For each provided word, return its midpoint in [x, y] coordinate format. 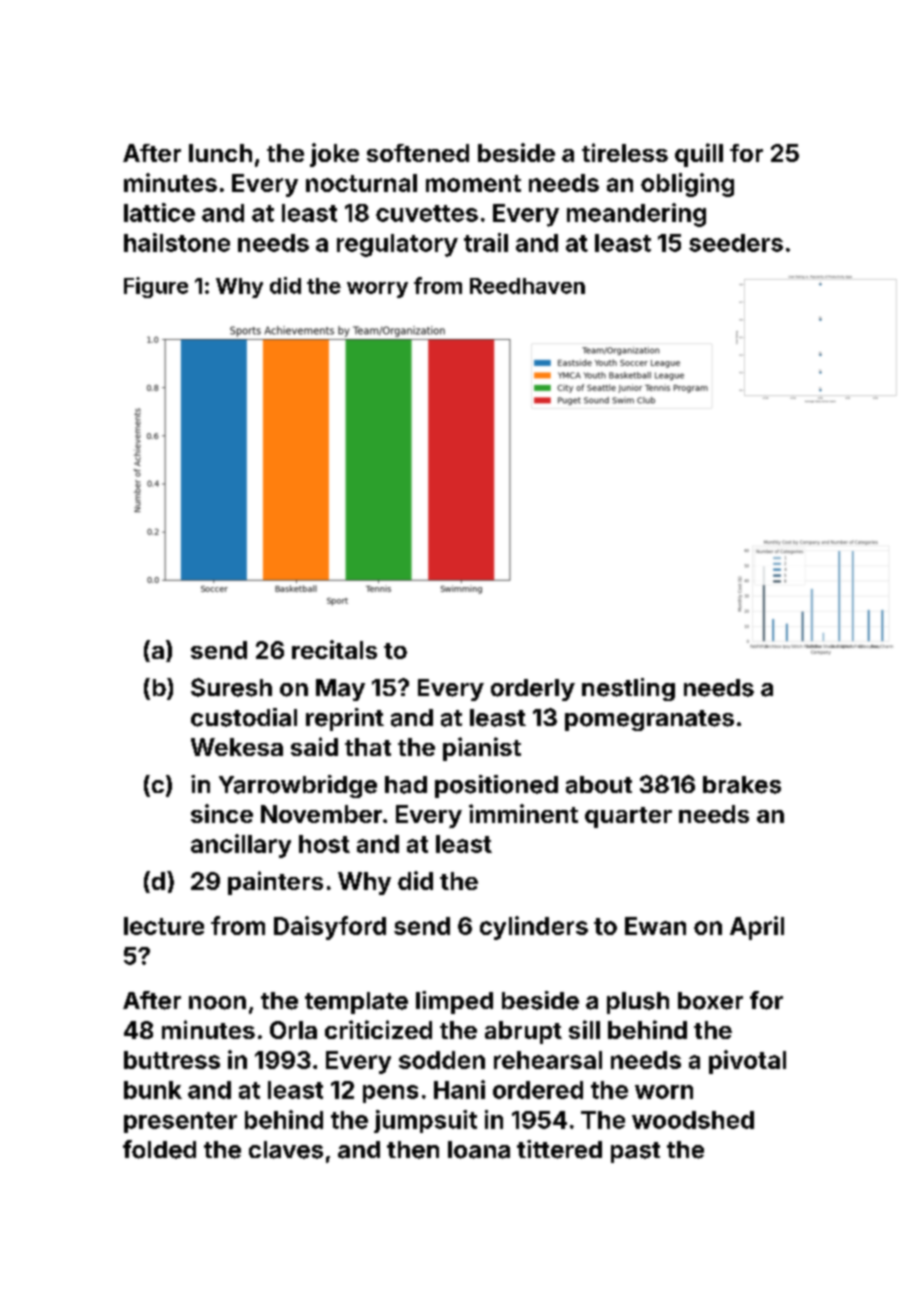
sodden [442, 1060]
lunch [220, 153]
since [222, 813]
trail [486, 242]
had [406, 785]
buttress [172, 1060]
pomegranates [649, 720]
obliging [687, 185]
